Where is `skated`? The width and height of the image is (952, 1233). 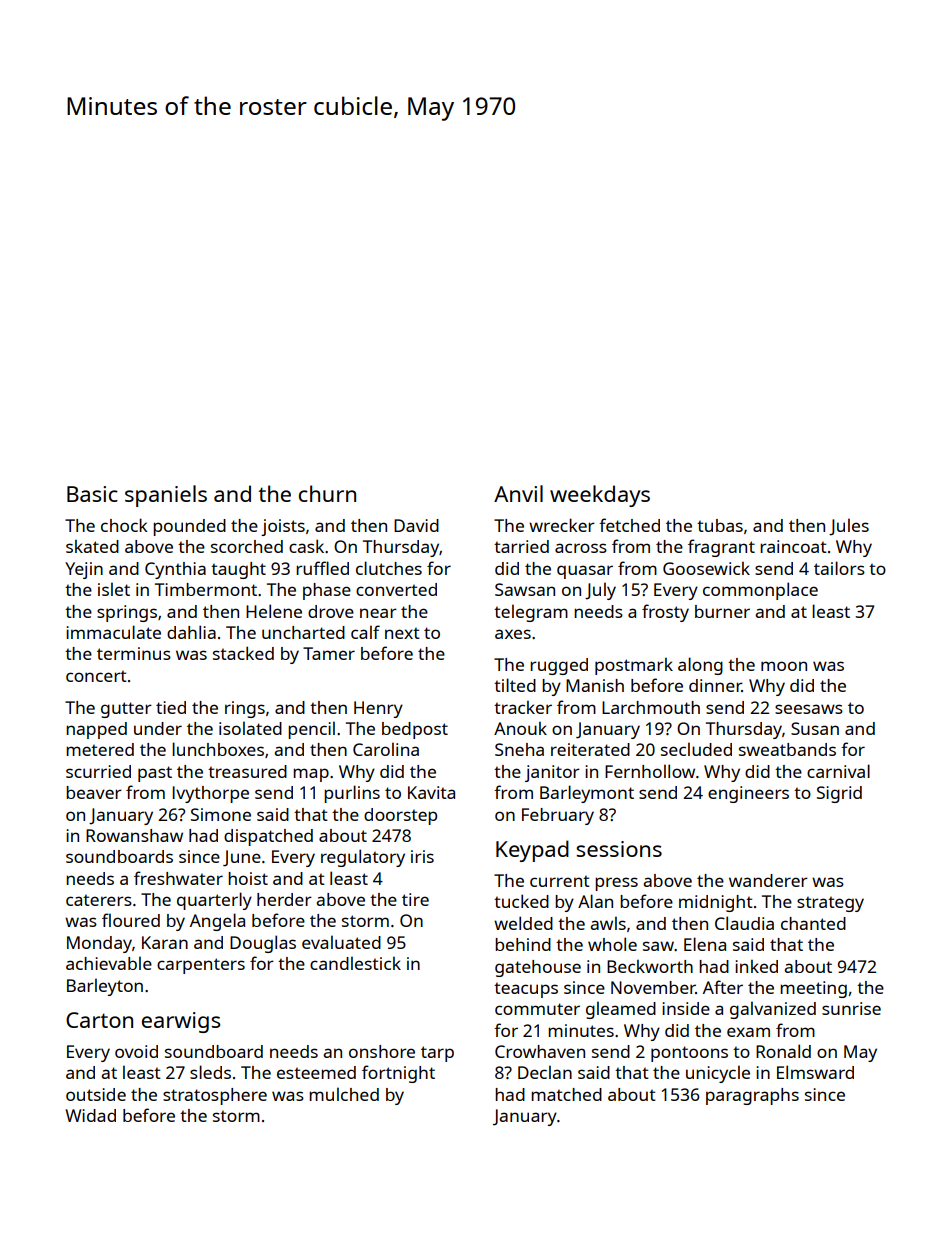
skated is located at coordinates (92, 546).
